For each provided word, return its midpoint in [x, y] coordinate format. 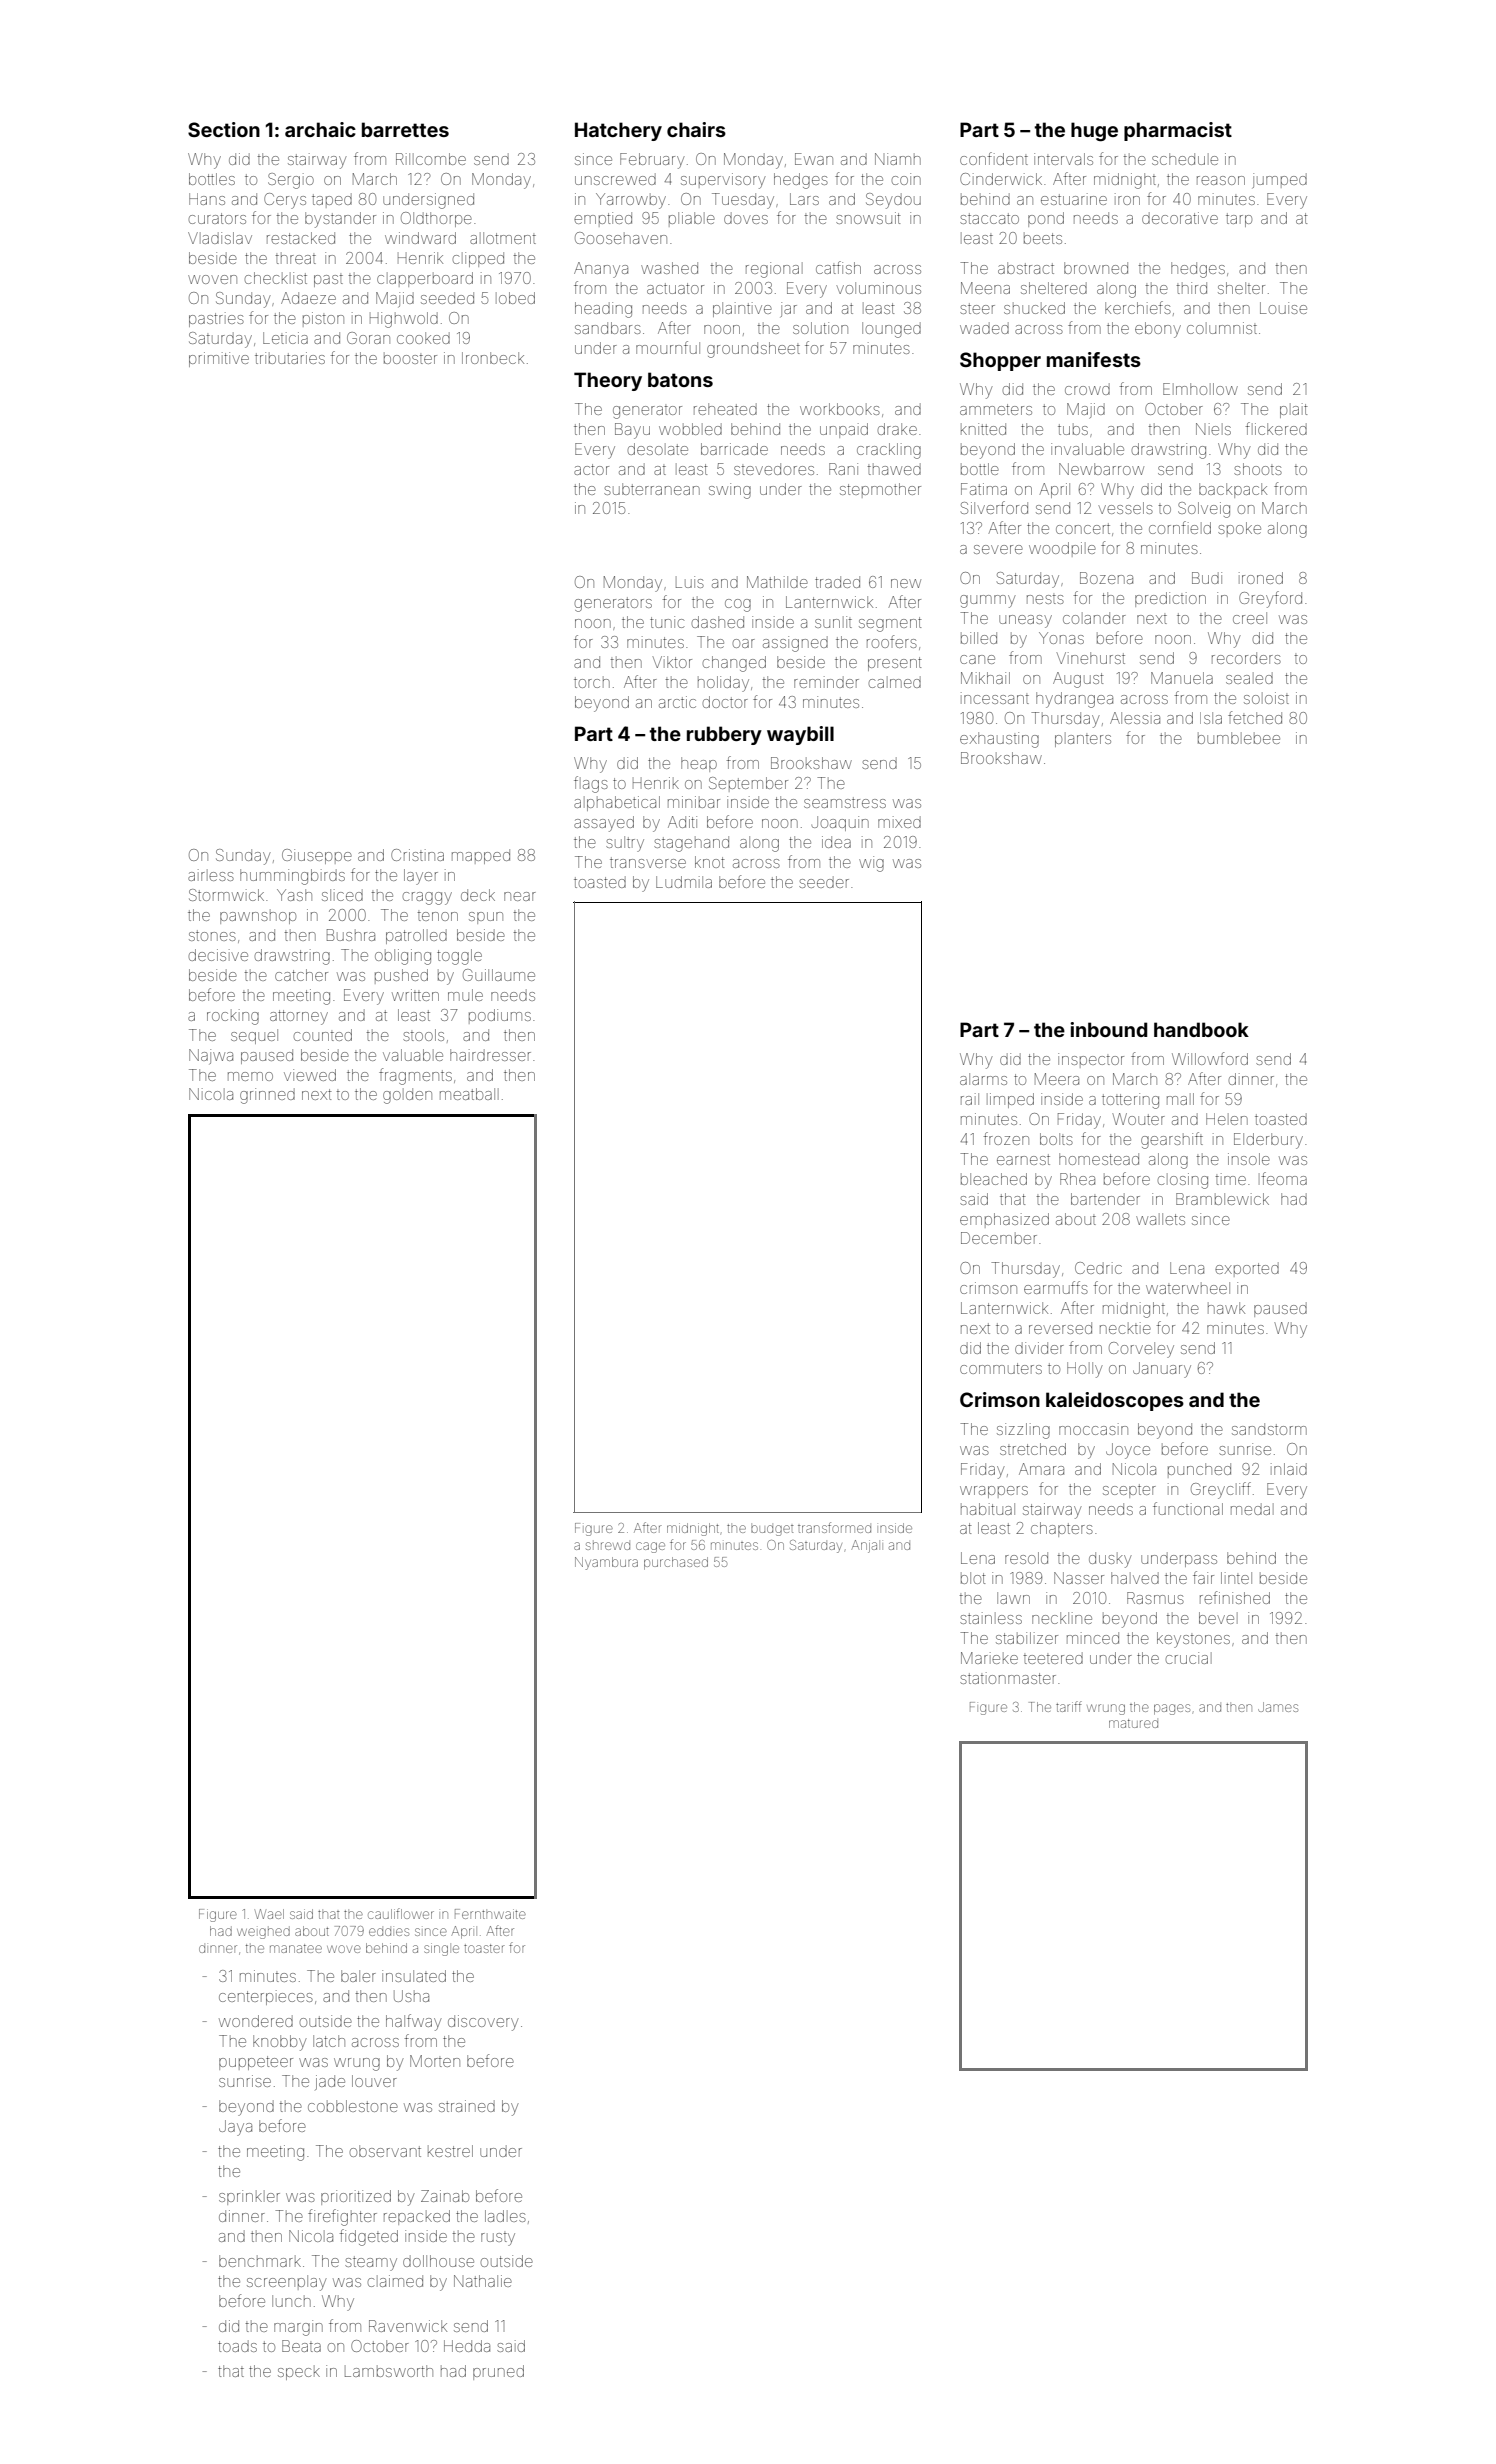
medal [1252, 1509]
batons [680, 379]
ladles [505, 2216]
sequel [254, 1036]
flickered [1276, 428]
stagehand [691, 844]
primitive [219, 359]
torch [592, 682]
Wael [269, 1914]
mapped [481, 856]
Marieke [989, 1658]
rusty [498, 2239]
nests [1045, 599]
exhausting [999, 740]
